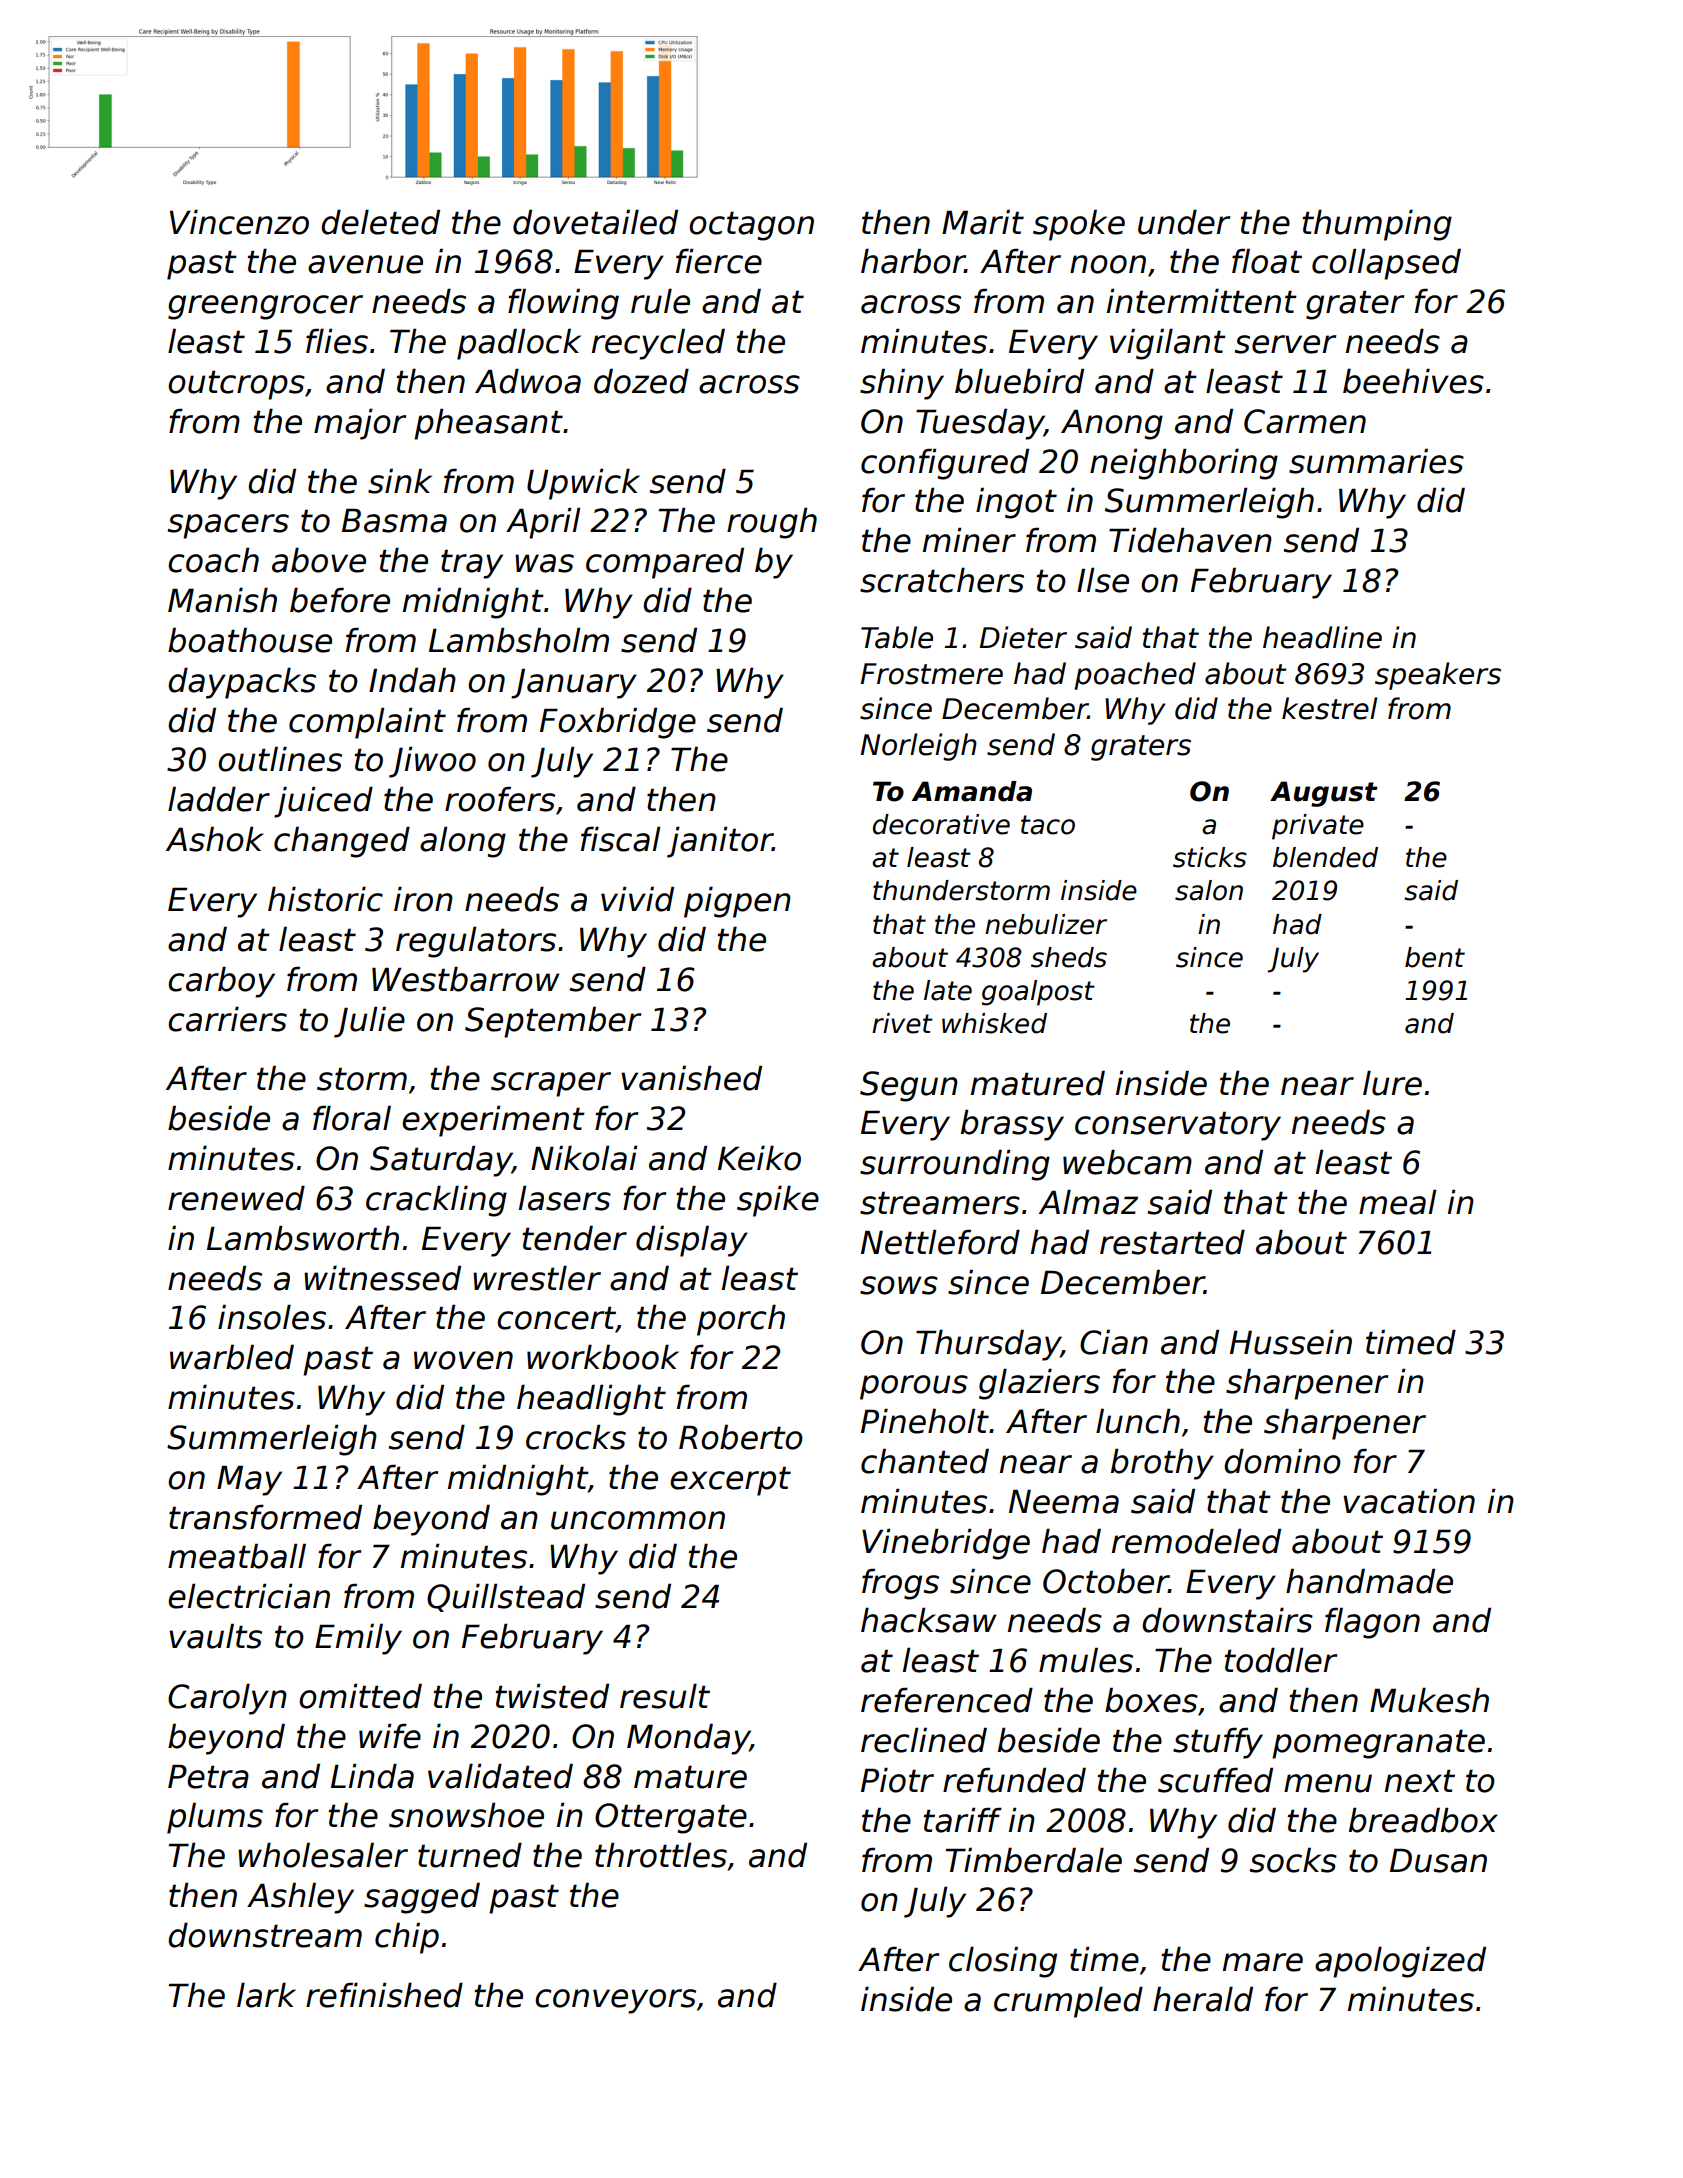  Describe the element at coordinates (1280, 1660) in the image. I see `toddler` at that location.
